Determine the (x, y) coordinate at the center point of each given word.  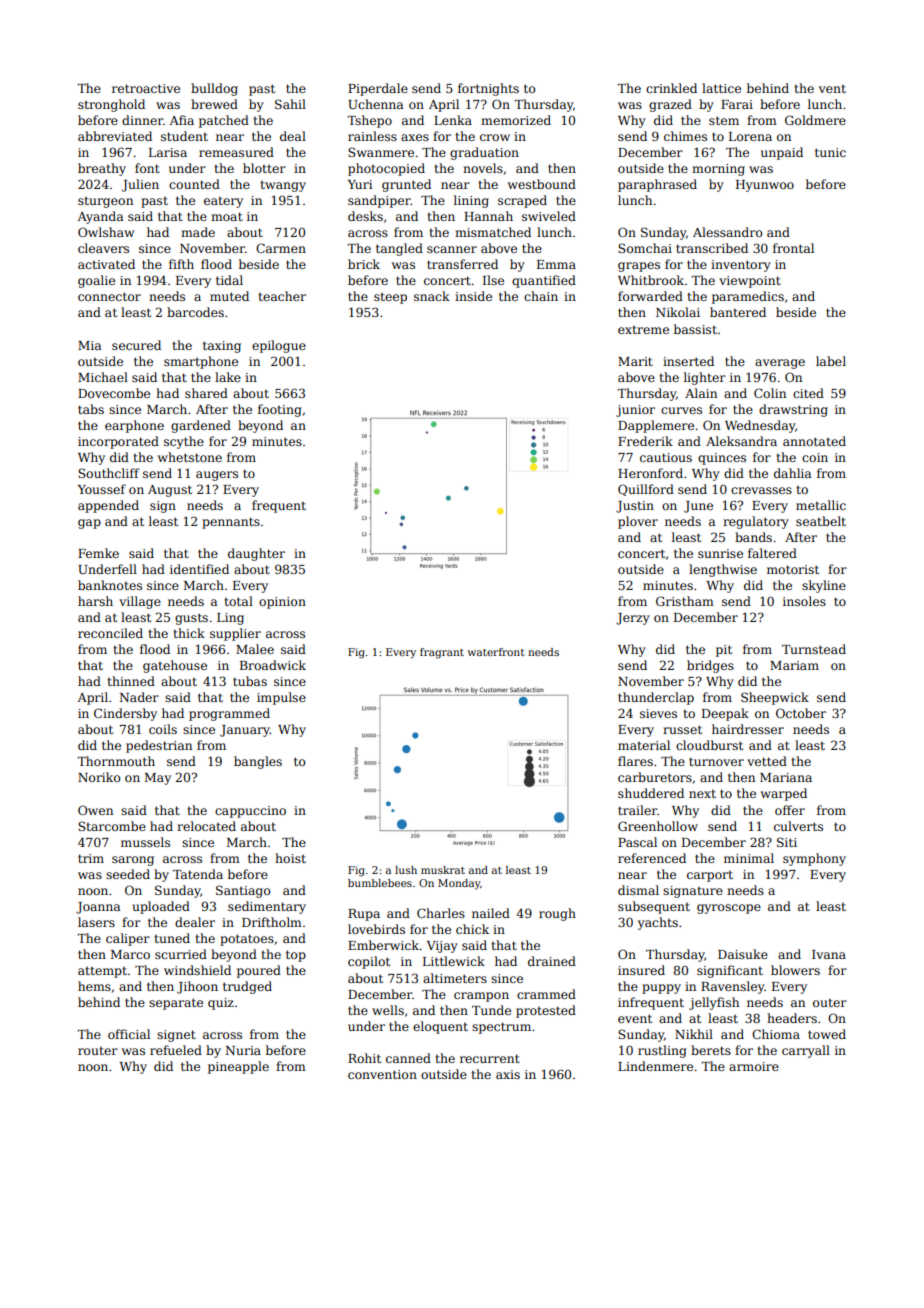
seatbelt (821, 521)
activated (106, 264)
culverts (798, 826)
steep (390, 298)
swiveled (549, 216)
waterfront (496, 652)
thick (189, 633)
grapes (639, 267)
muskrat (443, 870)
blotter (264, 168)
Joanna (98, 908)
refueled (176, 1050)
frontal (793, 248)
